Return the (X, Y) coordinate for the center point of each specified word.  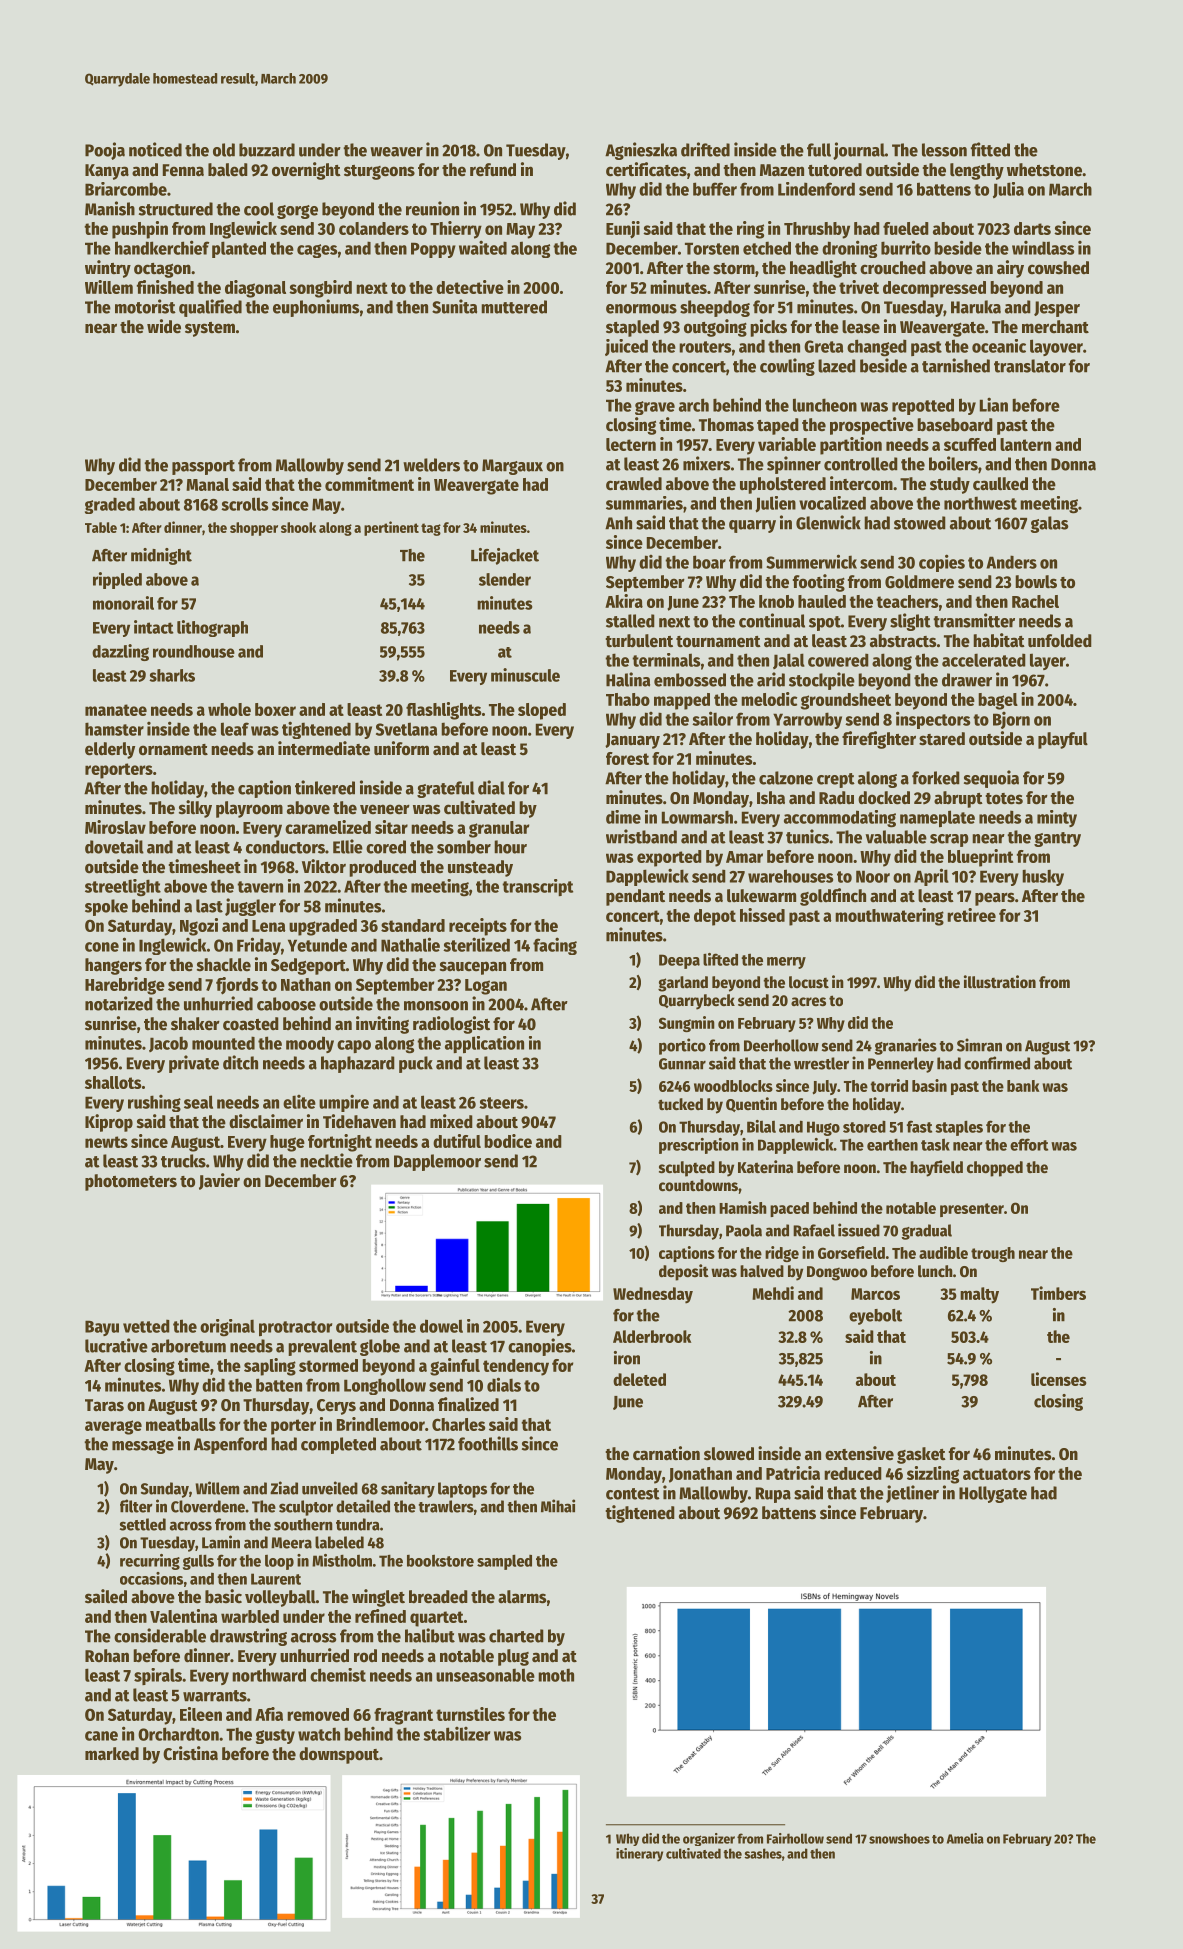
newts (106, 1142)
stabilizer (456, 1734)
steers (501, 1103)
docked (884, 798)
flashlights (443, 711)
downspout (339, 1755)
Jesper (1057, 309)
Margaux (512, 467)
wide (164, 326)
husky (1043, 877)
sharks (172, 675)
